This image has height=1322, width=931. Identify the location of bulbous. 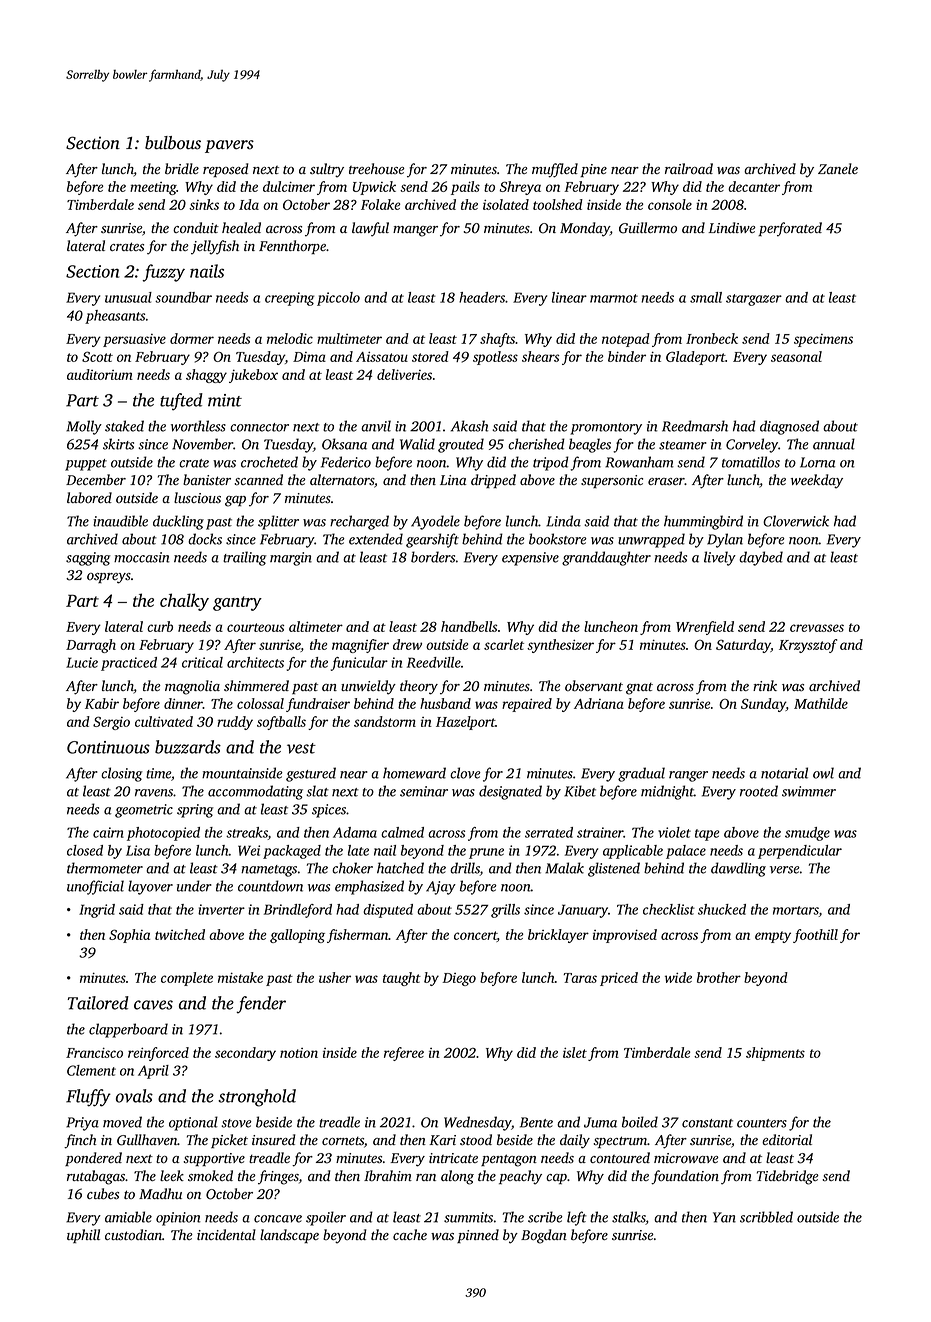
(173, 143).
